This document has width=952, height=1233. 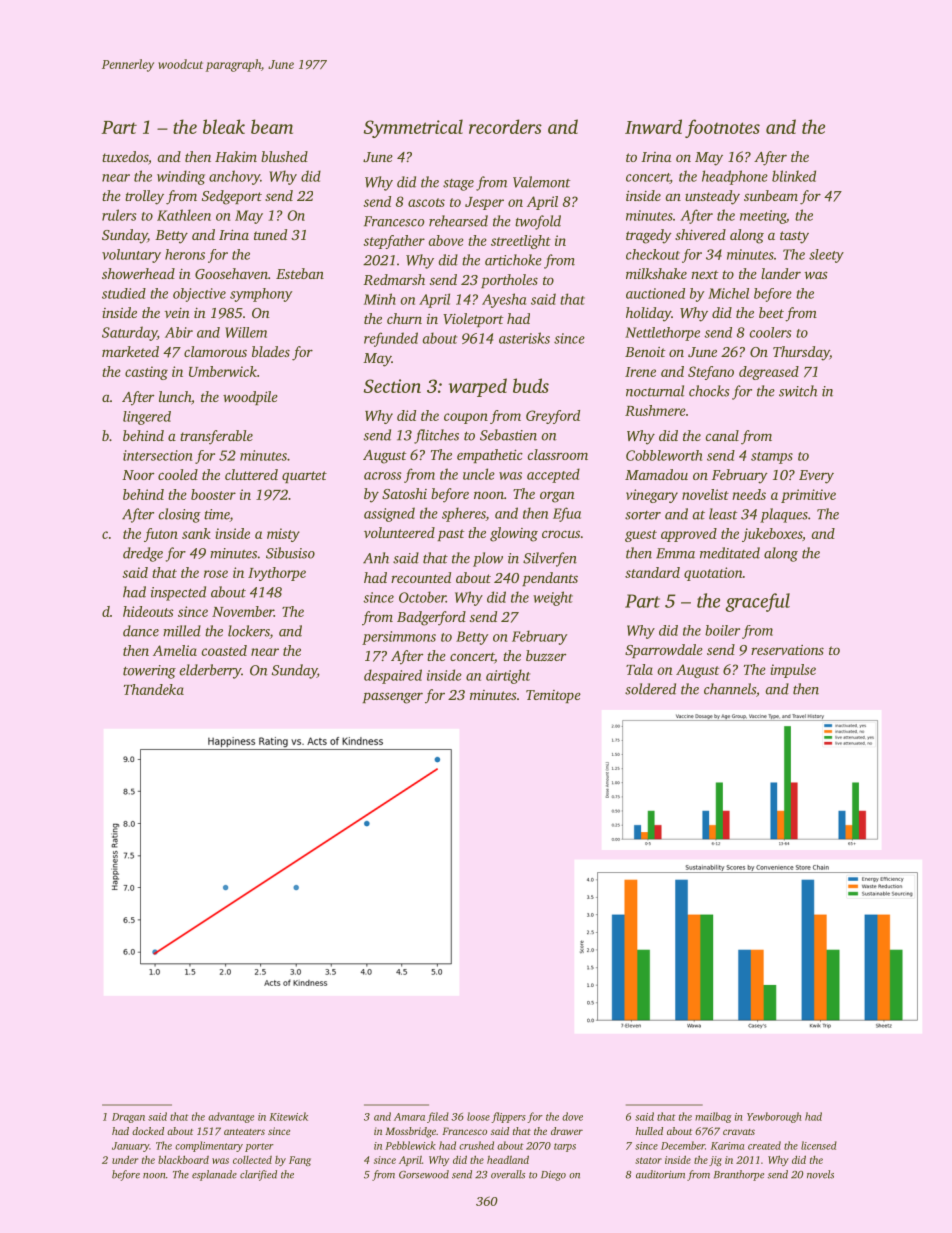 I want to click on jukeboxes, so click(x=772, y=535).
